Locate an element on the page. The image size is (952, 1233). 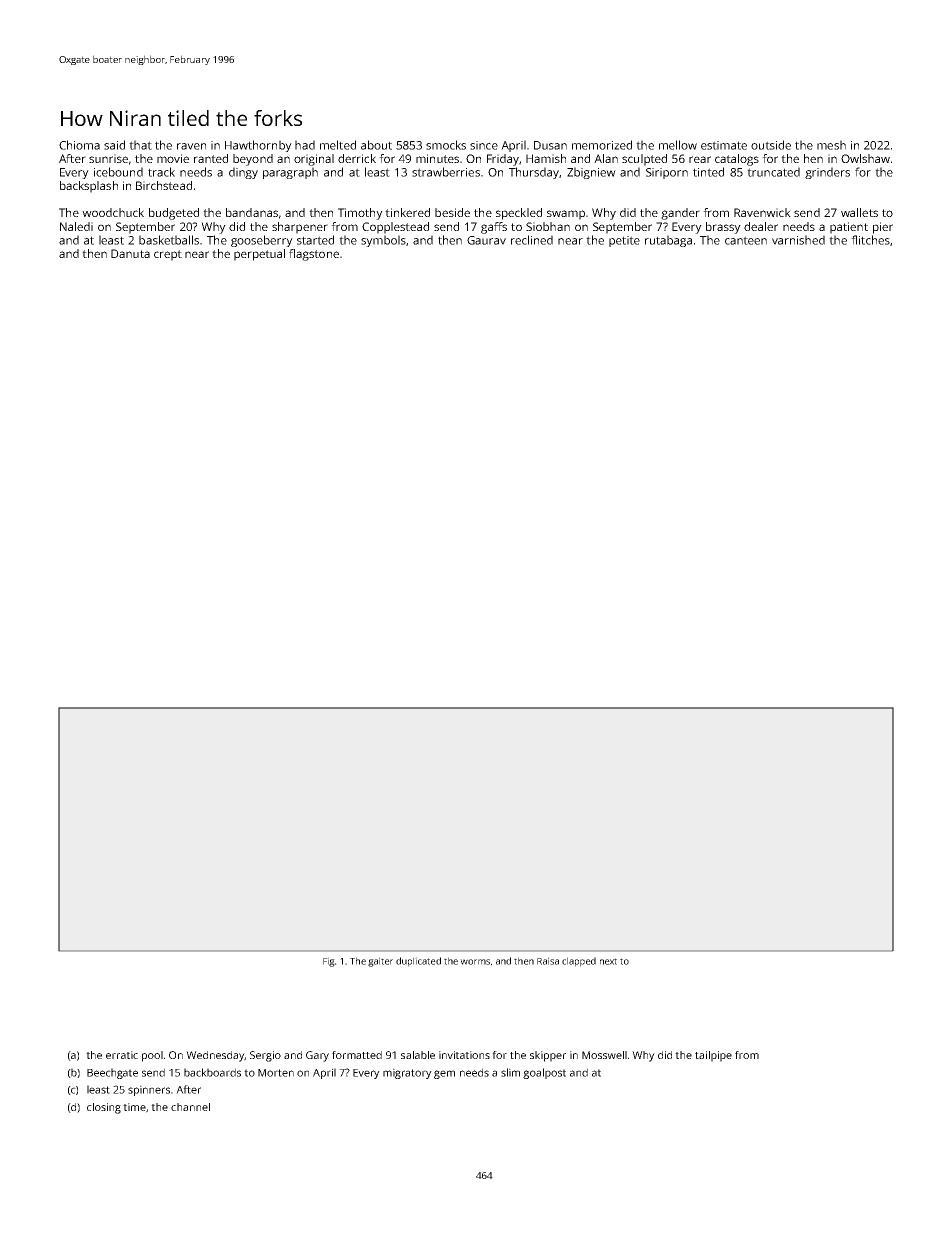
estimate is located at coordinates (724, 145).
